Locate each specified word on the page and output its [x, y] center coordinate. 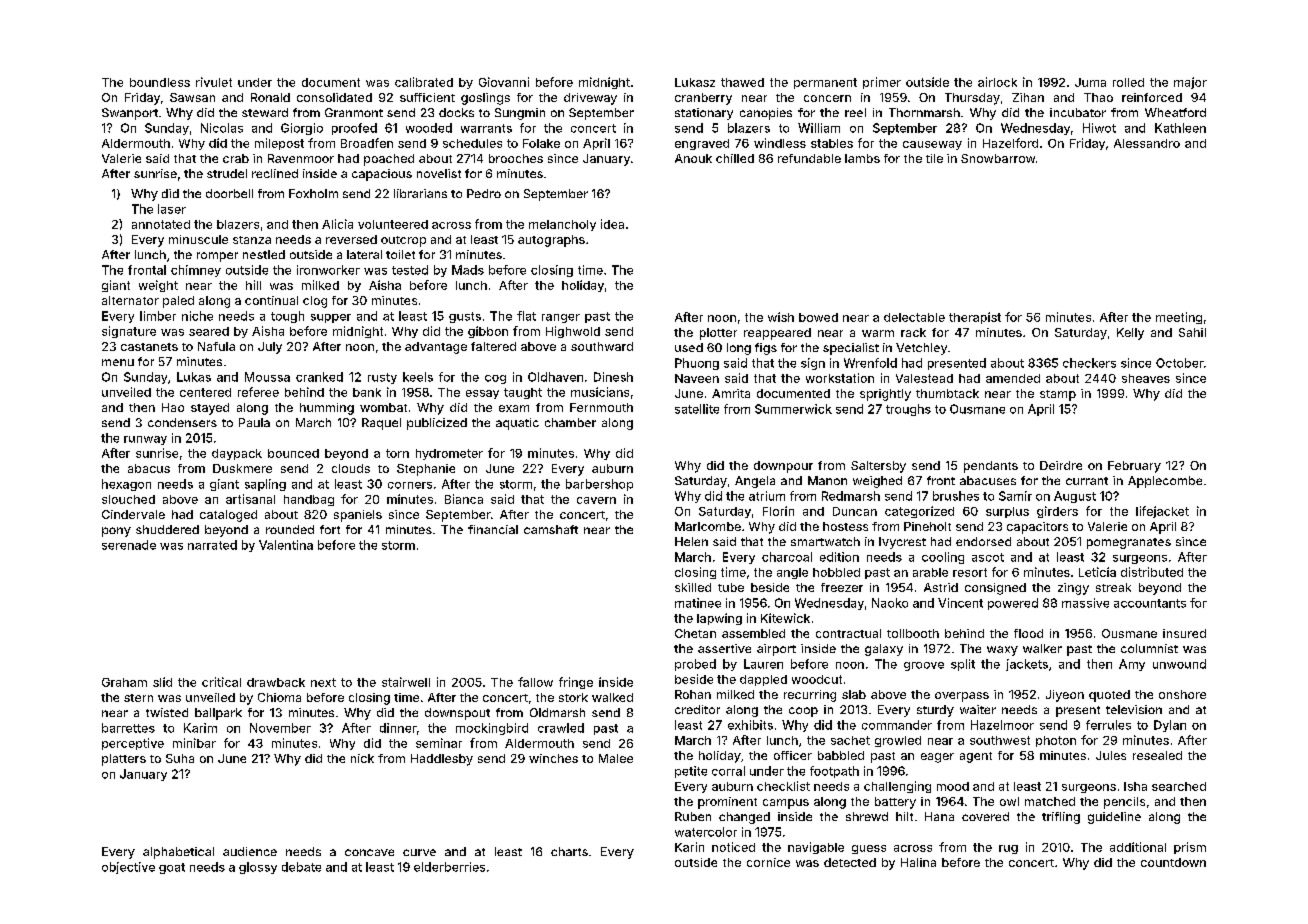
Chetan [695, 633]
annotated [161, 224]
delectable [914, 317]
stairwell [406, 682]
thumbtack [947, 393]
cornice [768, 862]
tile [934, 158]
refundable [809, 158]
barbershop [599, 485]
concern [827, 98]
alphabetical [178, 853]
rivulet [214, 82]
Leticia [1097, 572]
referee [258, 392]
